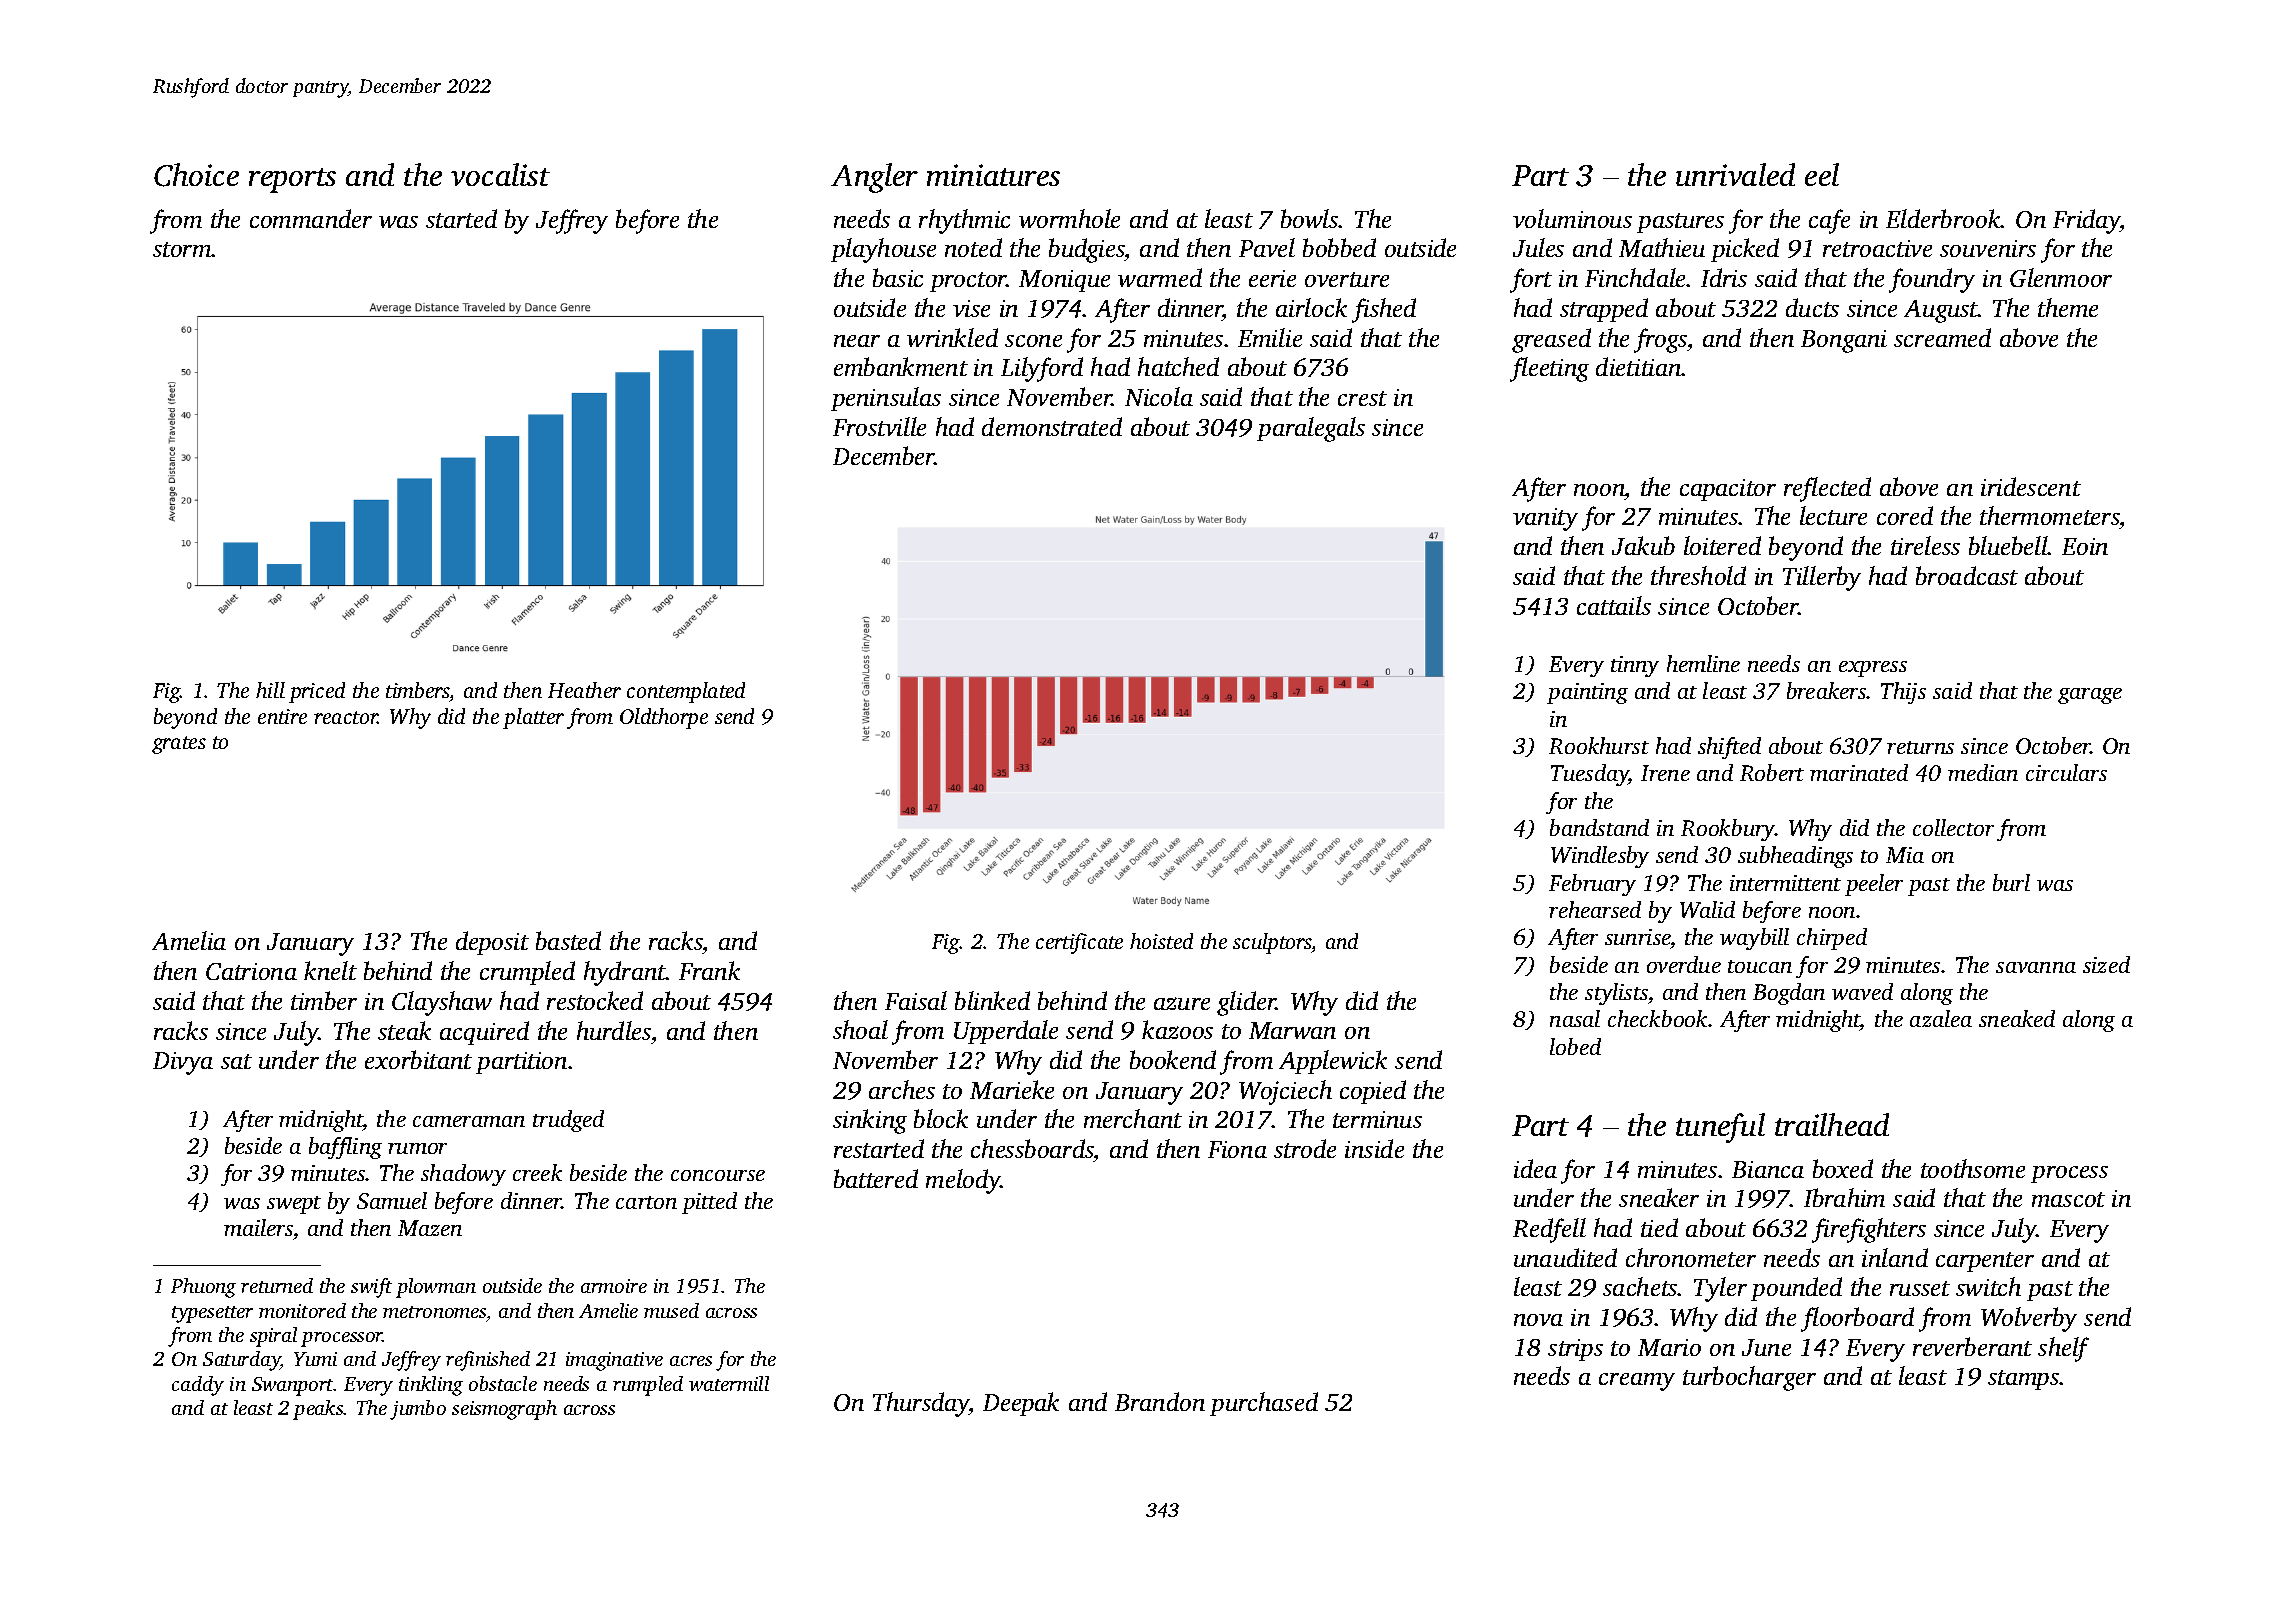 This screenshot has width=2292, height=1620. What do you see at coordinates (294, 1205) in the screenshot?
I see `swept` at bounding box center [294, 1205].
